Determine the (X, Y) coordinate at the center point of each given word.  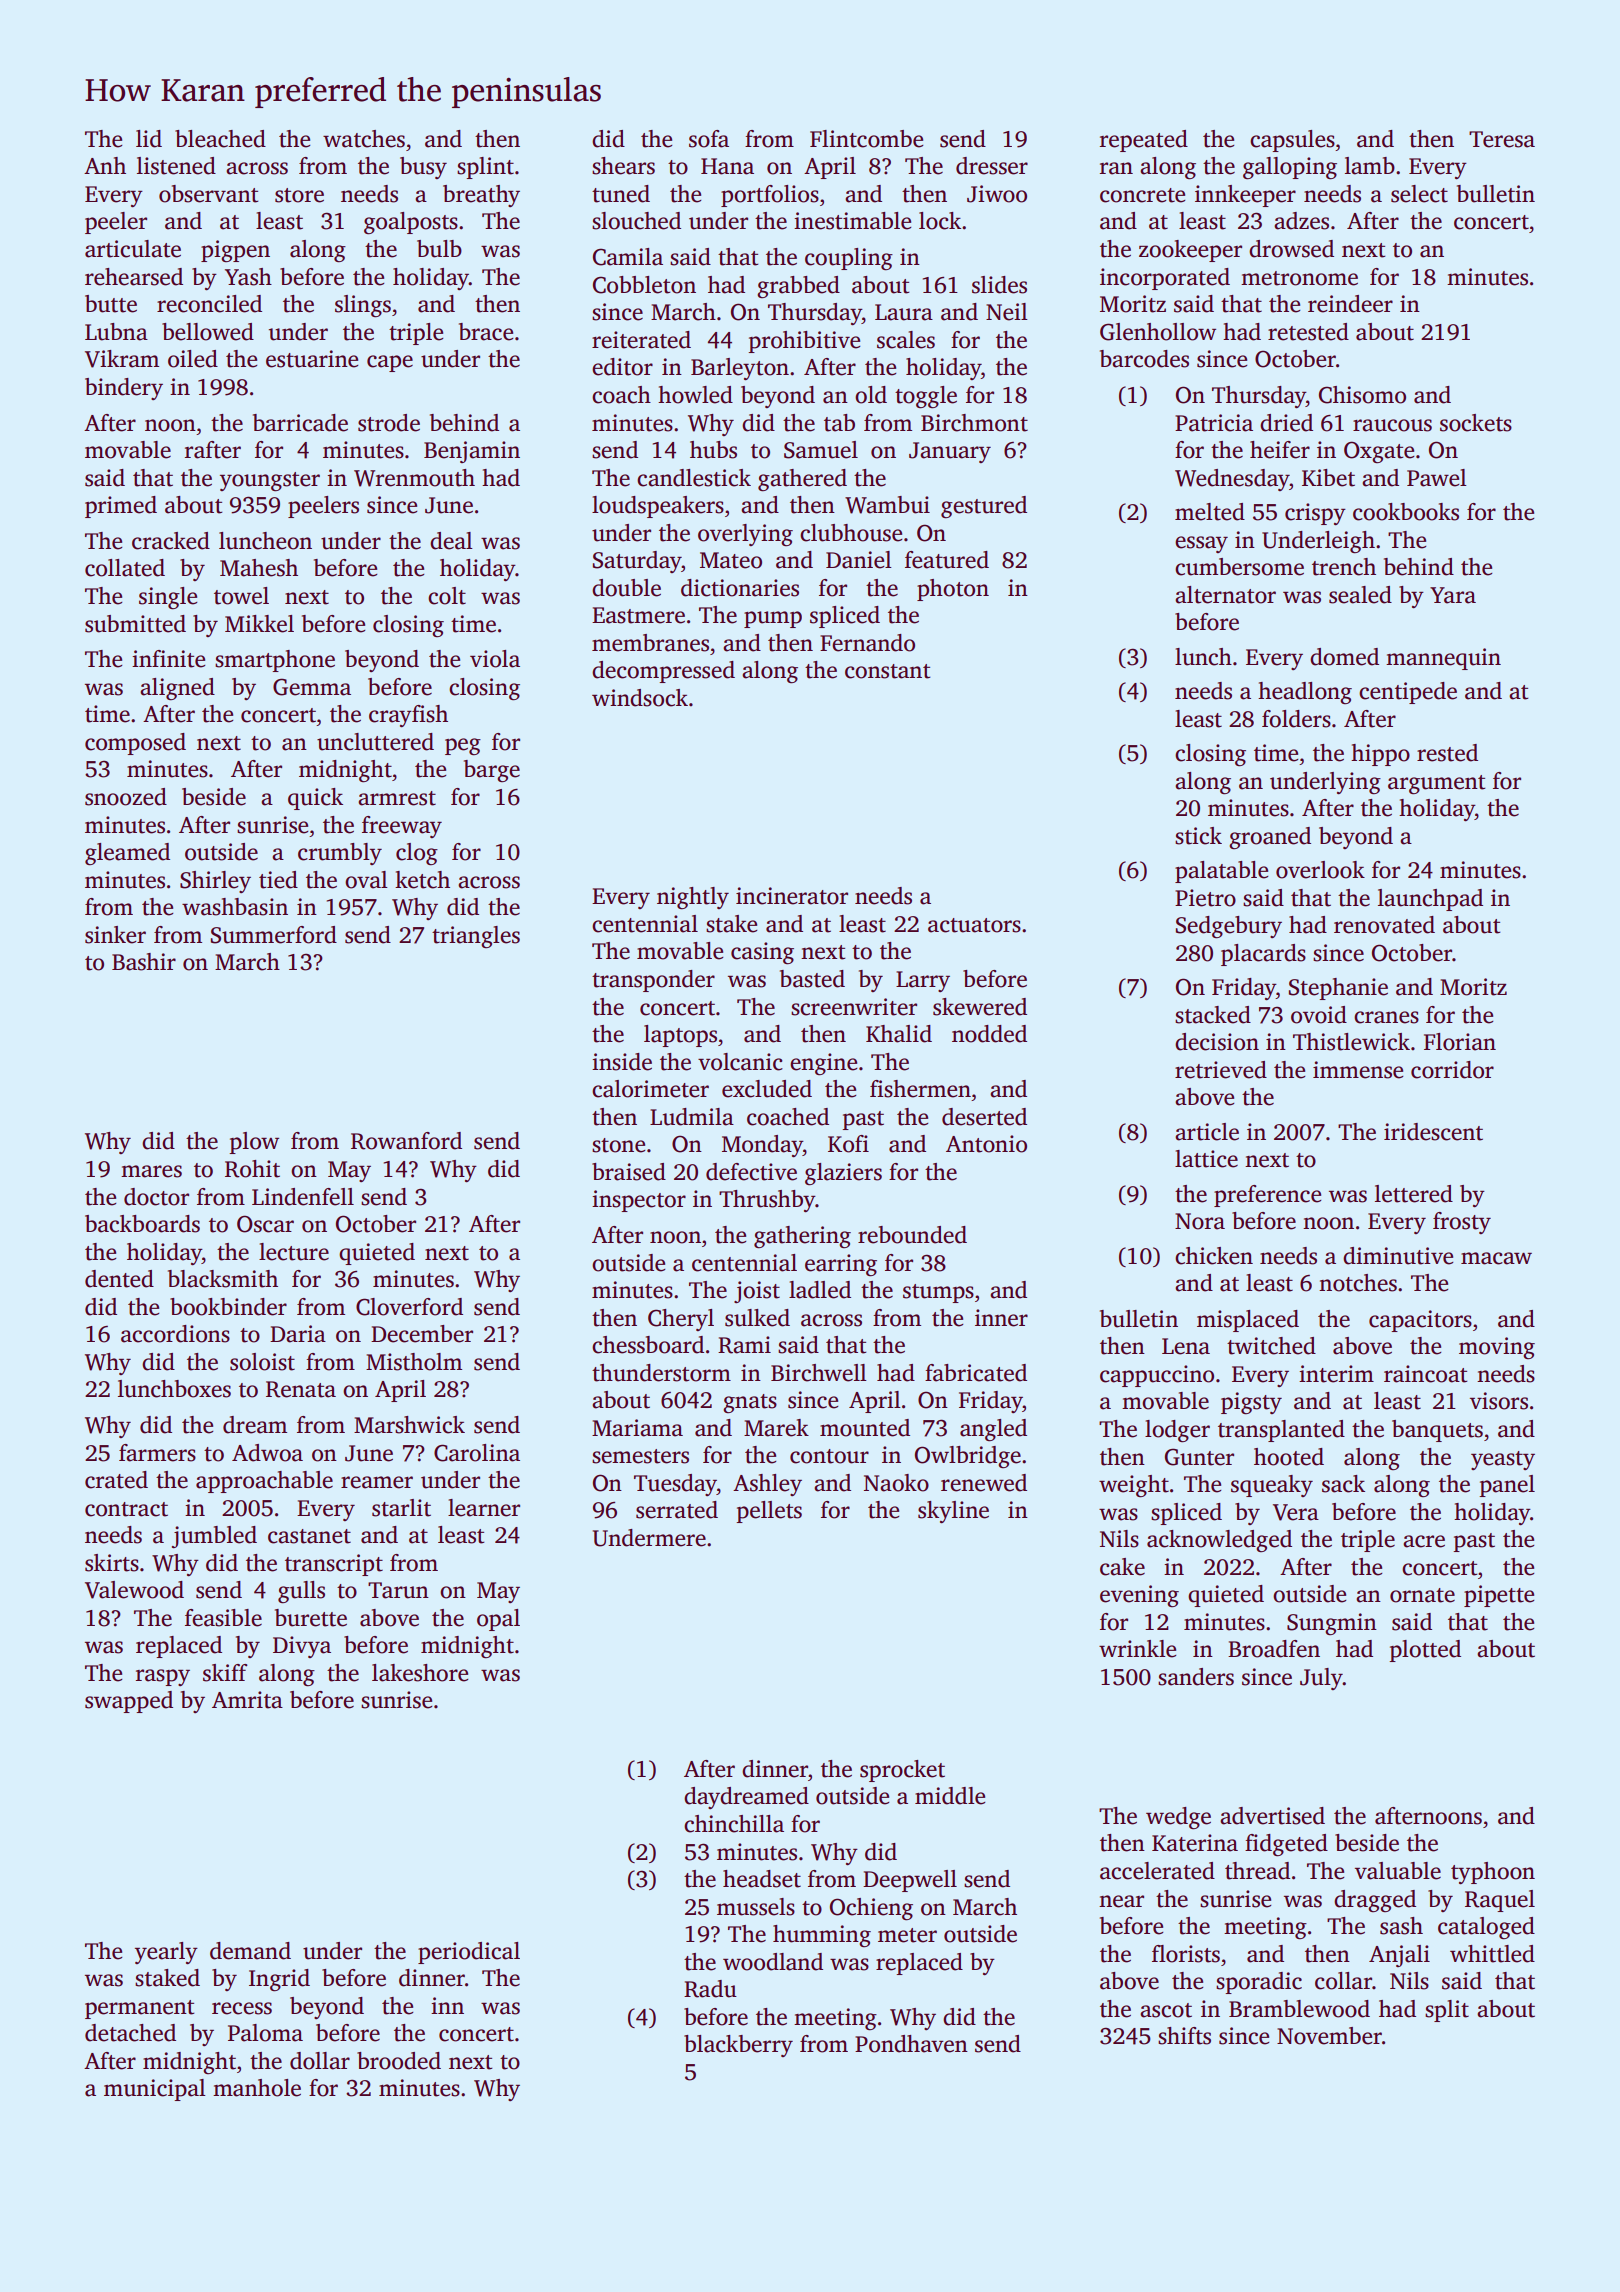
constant (887, 671)
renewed (984, 1483)
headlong (1305, 693)
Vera (1296, 1512)
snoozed (126, 797)
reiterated (641, 340)
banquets (1437, 1431)
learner (484, 1508)
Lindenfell (303, 1197)
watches (364, 139)
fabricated (976, 1373)
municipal (154, 2090)
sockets (1476, 423)
